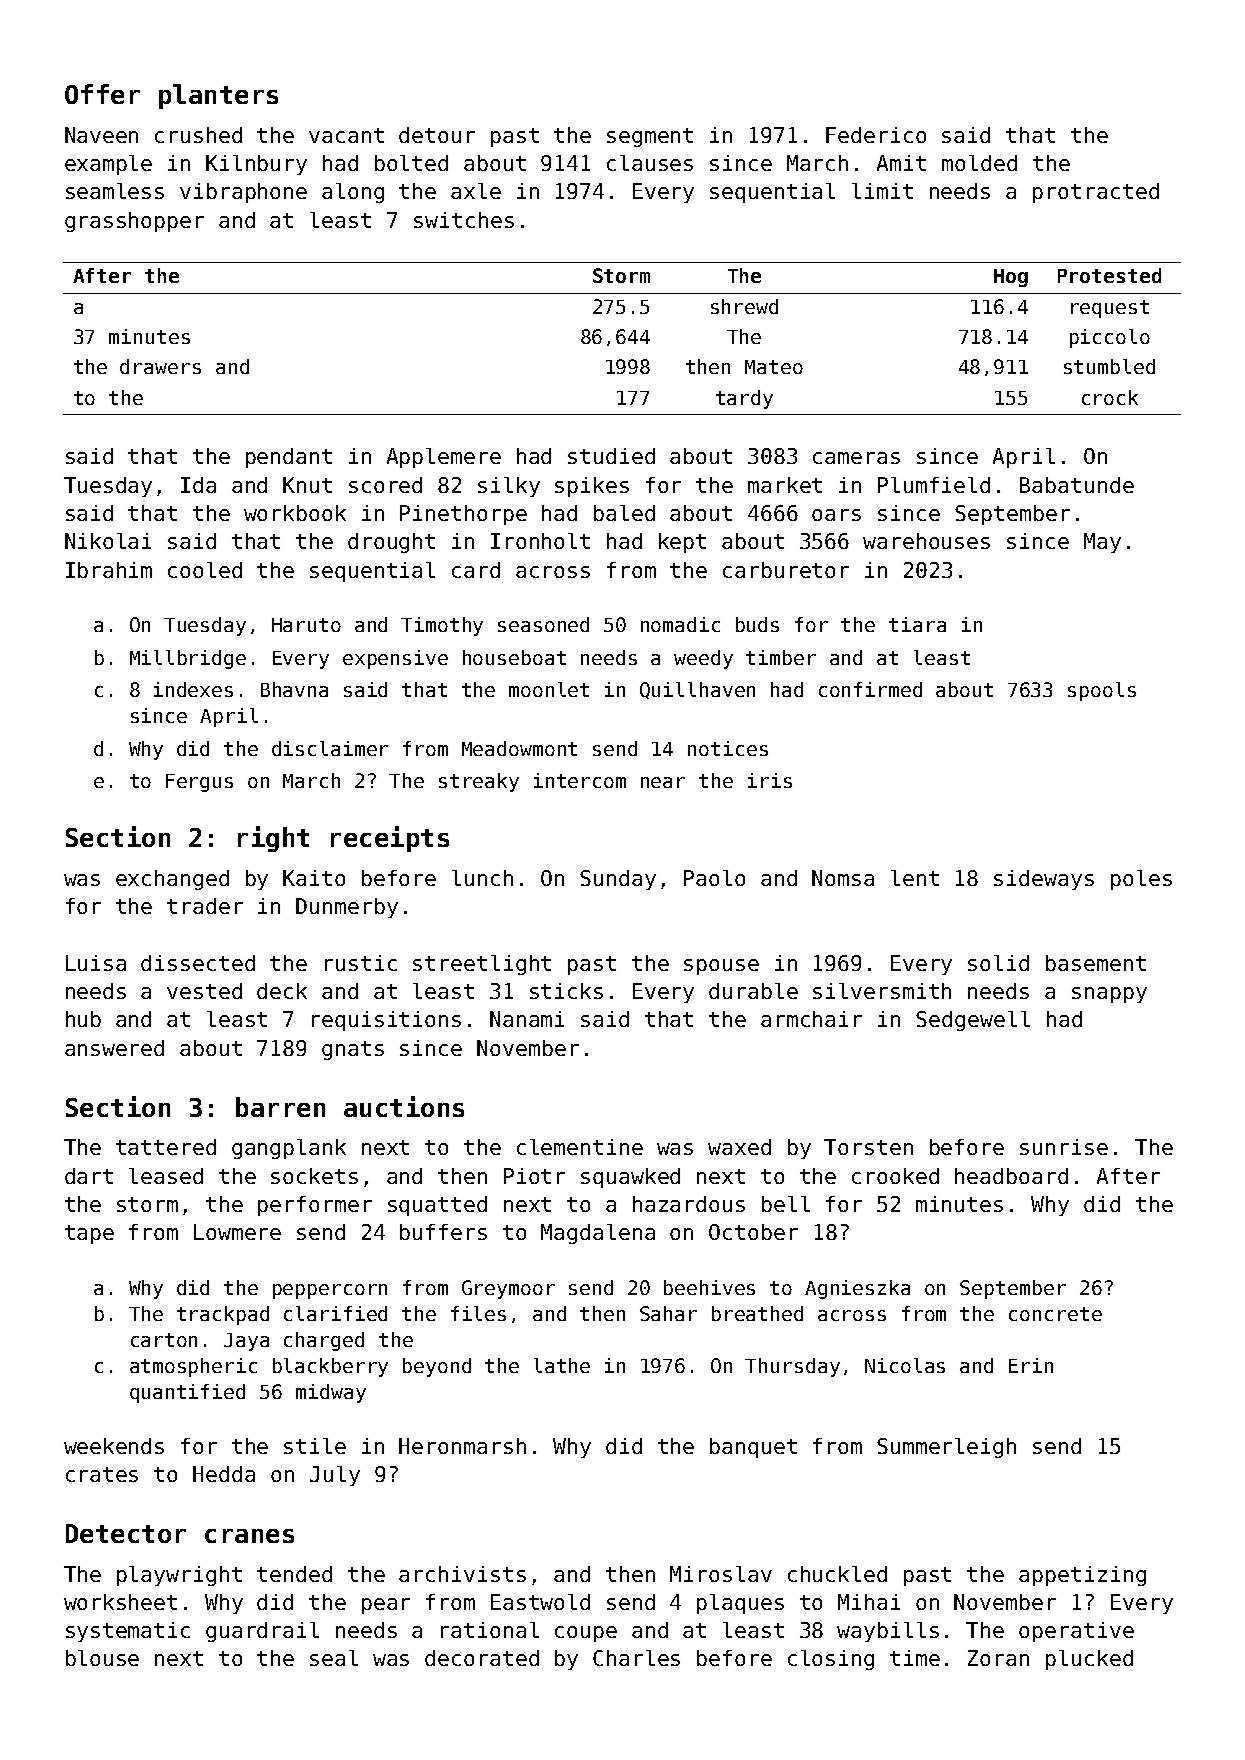 Image resolution: width=1245 pixels, height=1760 pixels. What do you see at coordinates (1082, 1576) in the document?
I see `appetizing` at bounding box center [1082, 1576].
